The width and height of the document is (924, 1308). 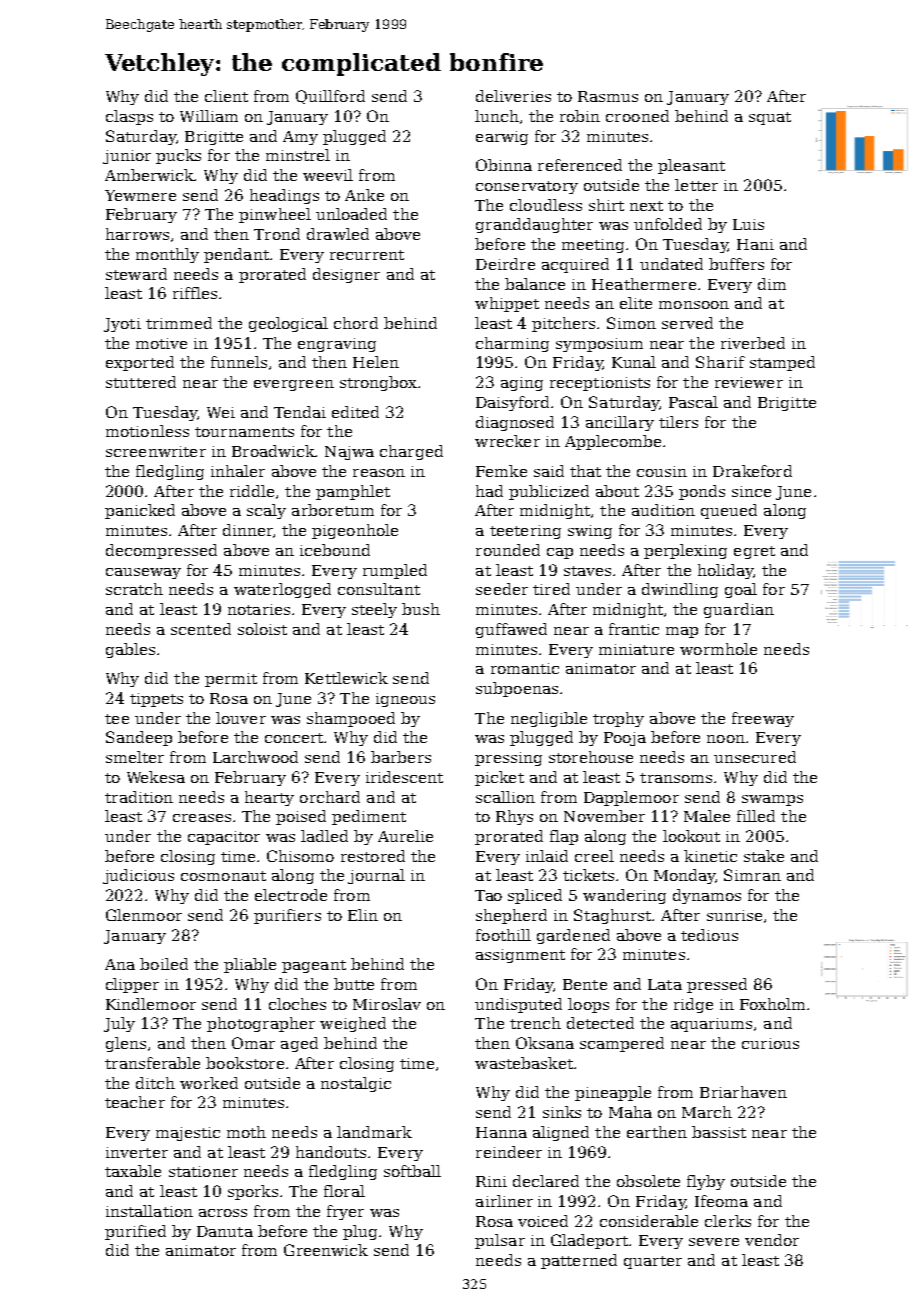 What do you see at coordinates (770, 118) in the document?
I see `squat` at bounding box center [770, 118].
